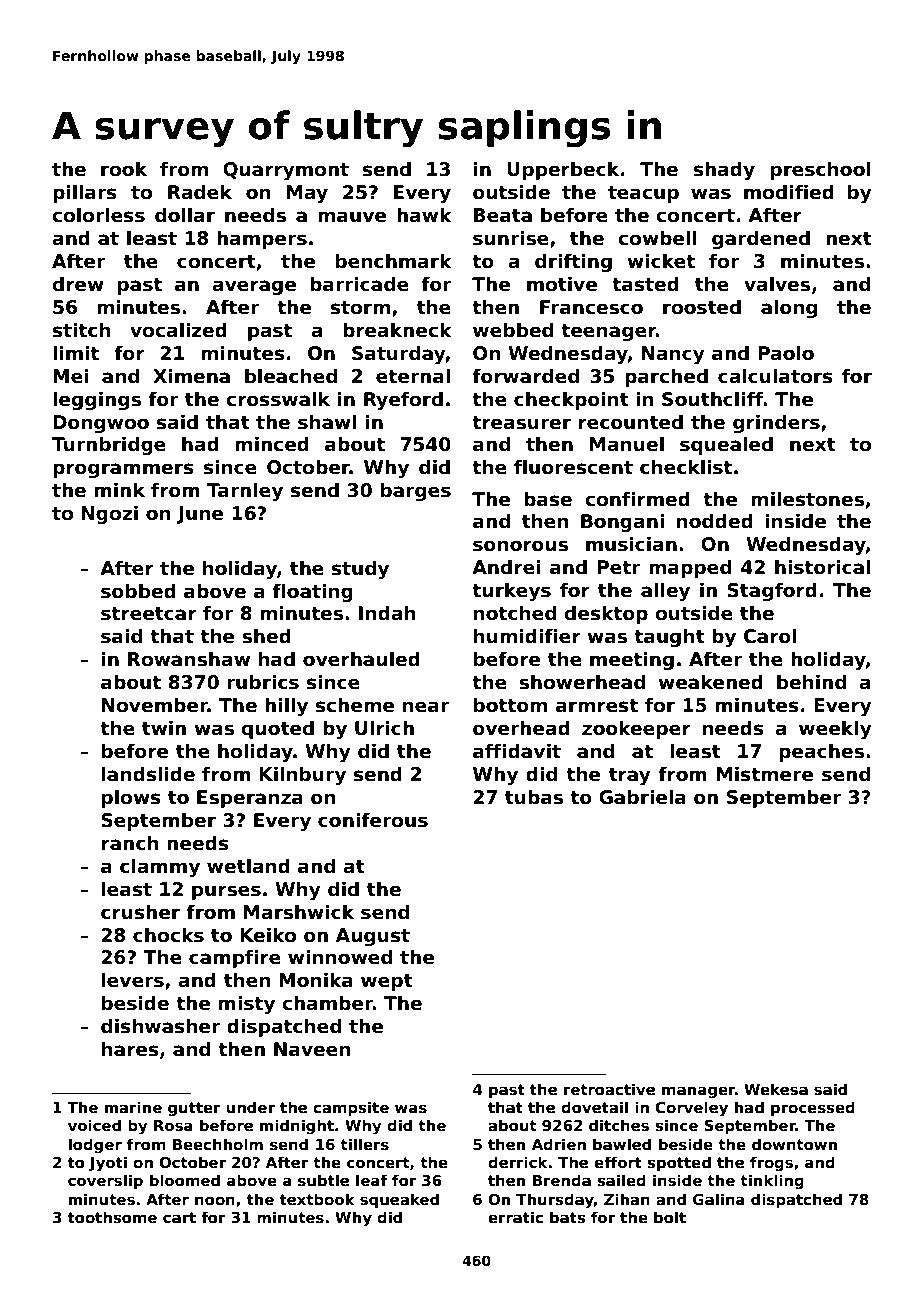 This screenshot has height=1308, width=924. Describe the element at coordinates (657, 238) in the screenshot. I see `cowbell` at that location.
